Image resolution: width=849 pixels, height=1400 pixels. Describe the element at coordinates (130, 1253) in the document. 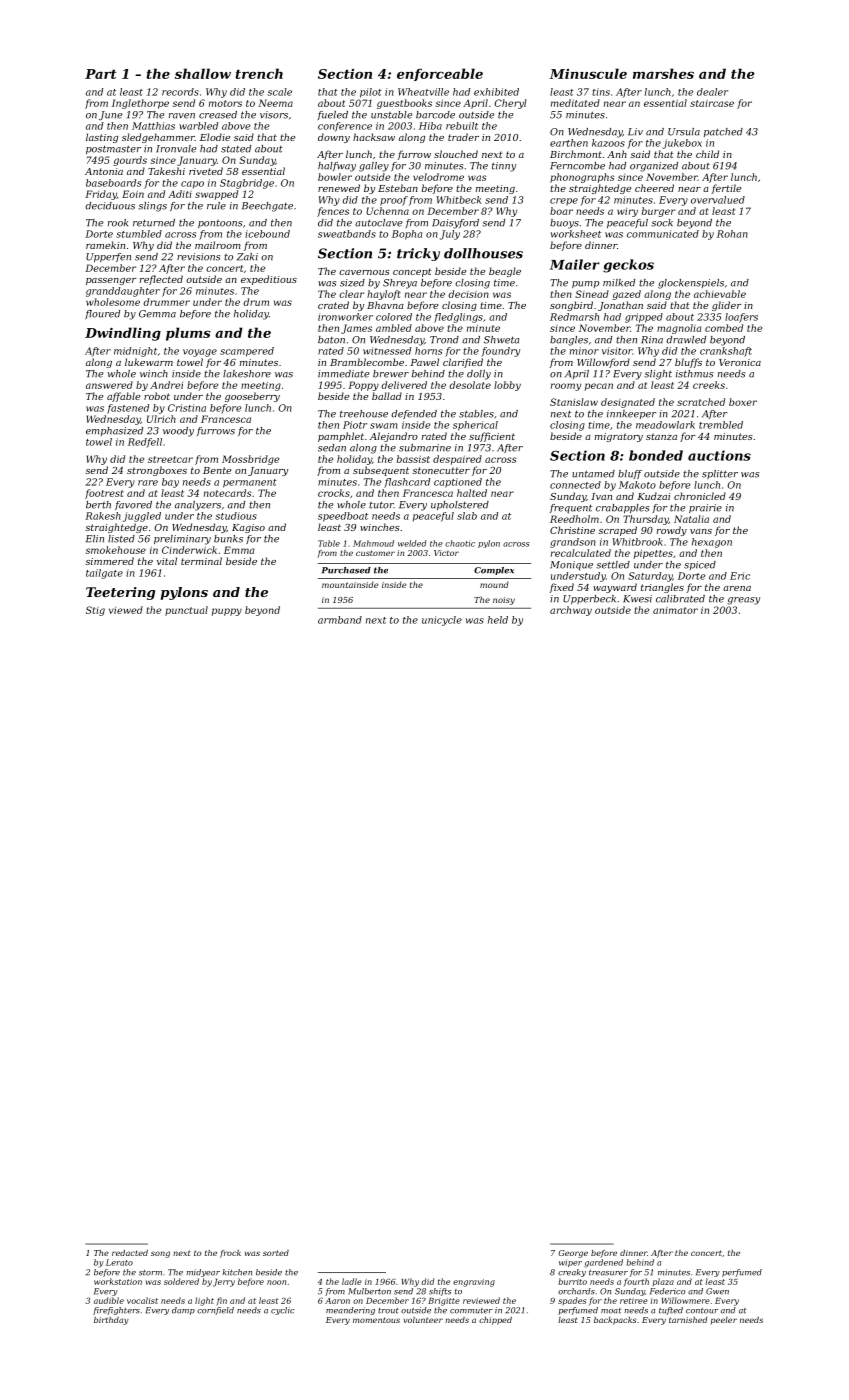

I see `redacted` at that location.
